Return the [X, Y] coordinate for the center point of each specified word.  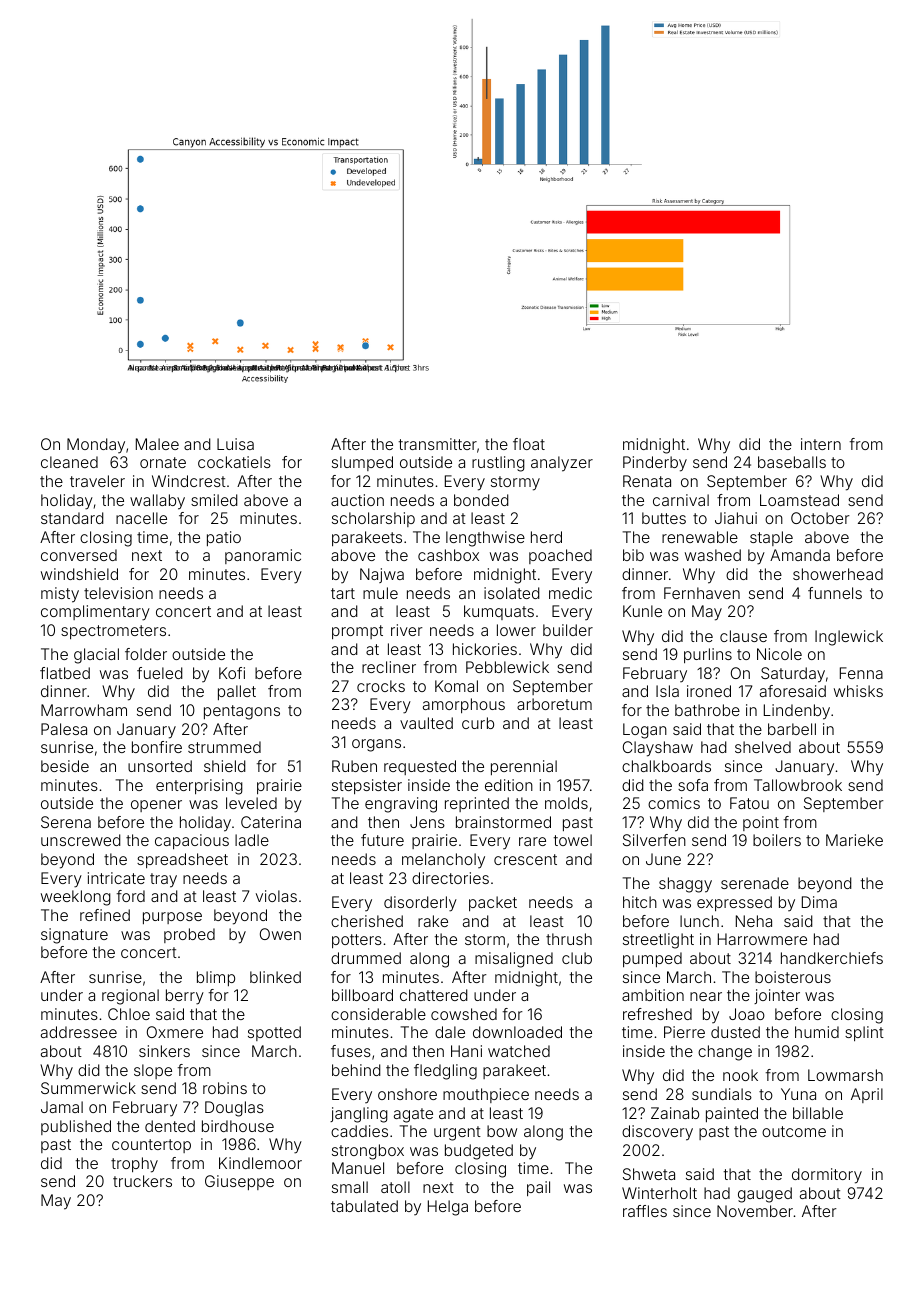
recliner [389, 667]
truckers [142, 1181]
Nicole [779, 654]
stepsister [367, 786]
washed [713, 555]
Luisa [235, 444]
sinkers [164, 1051]
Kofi [232, 673]
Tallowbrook [798, 785]
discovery [657, 1133]
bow [502, 1131]
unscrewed [81, 840]
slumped [362, 463]
